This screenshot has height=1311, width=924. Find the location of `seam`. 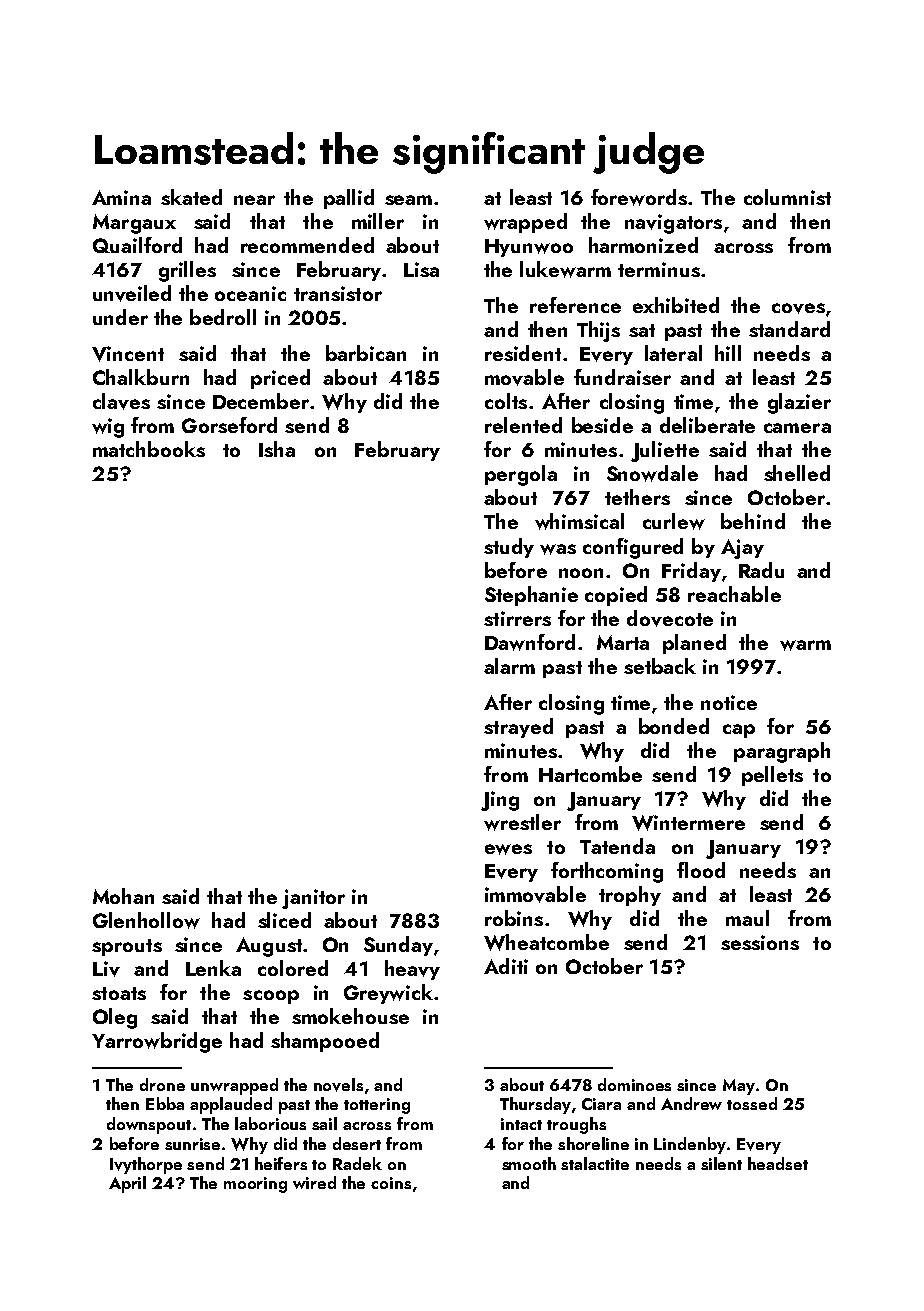

seam is located at coordinates (408, 200).
